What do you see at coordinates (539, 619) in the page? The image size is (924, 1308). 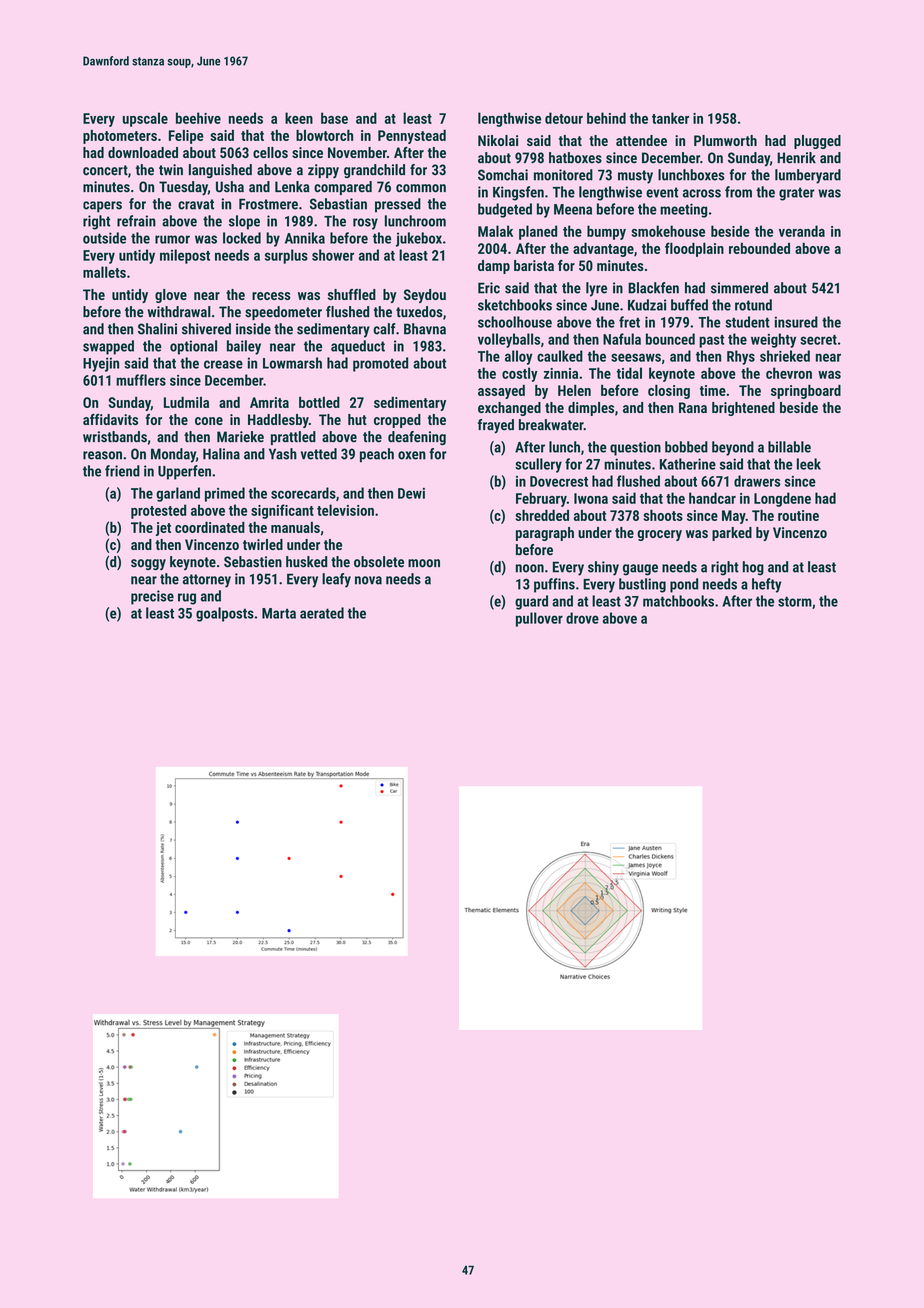 I see `pullover` at bounding box center [539, 619].
